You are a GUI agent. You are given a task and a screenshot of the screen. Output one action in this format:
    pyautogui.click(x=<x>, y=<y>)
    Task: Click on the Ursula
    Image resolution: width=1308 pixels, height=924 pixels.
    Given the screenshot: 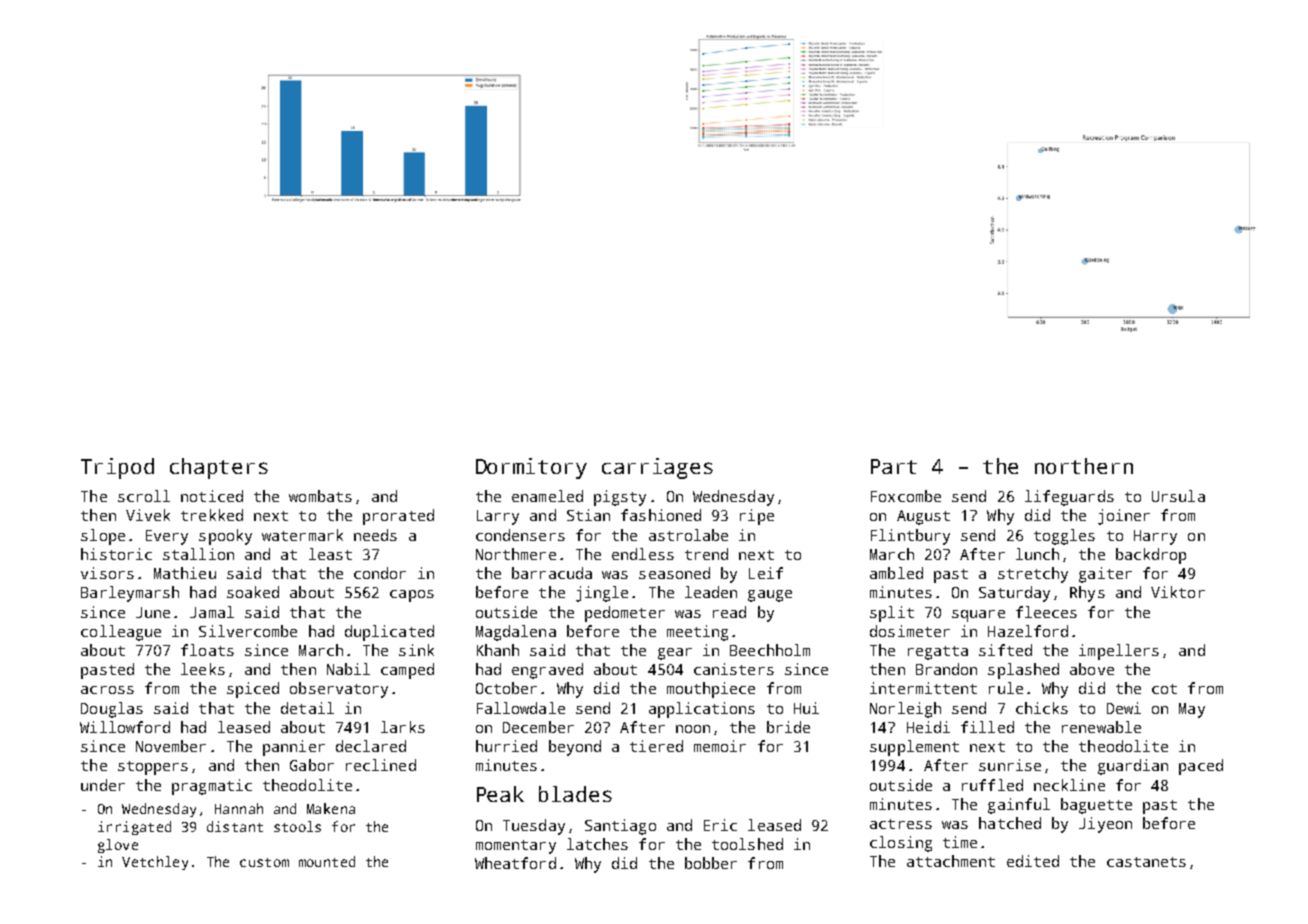 What is the action you would take?
    pyautogui.click(x=1178, y=496)
